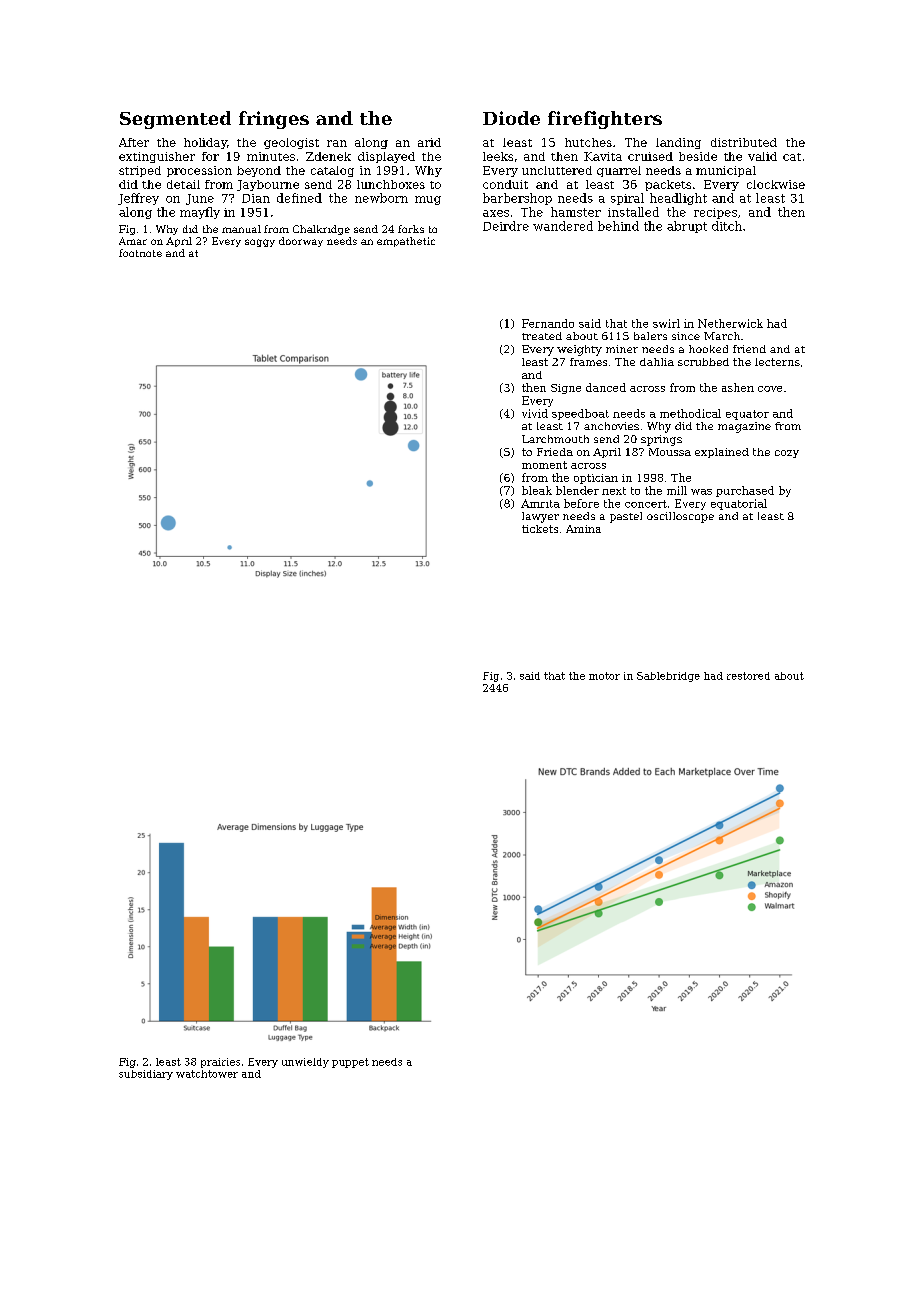 The height and width of the page is (1308, 924). Describe the element at coordinates (157, 157) in the page. I see `extinguisher` at that location.
